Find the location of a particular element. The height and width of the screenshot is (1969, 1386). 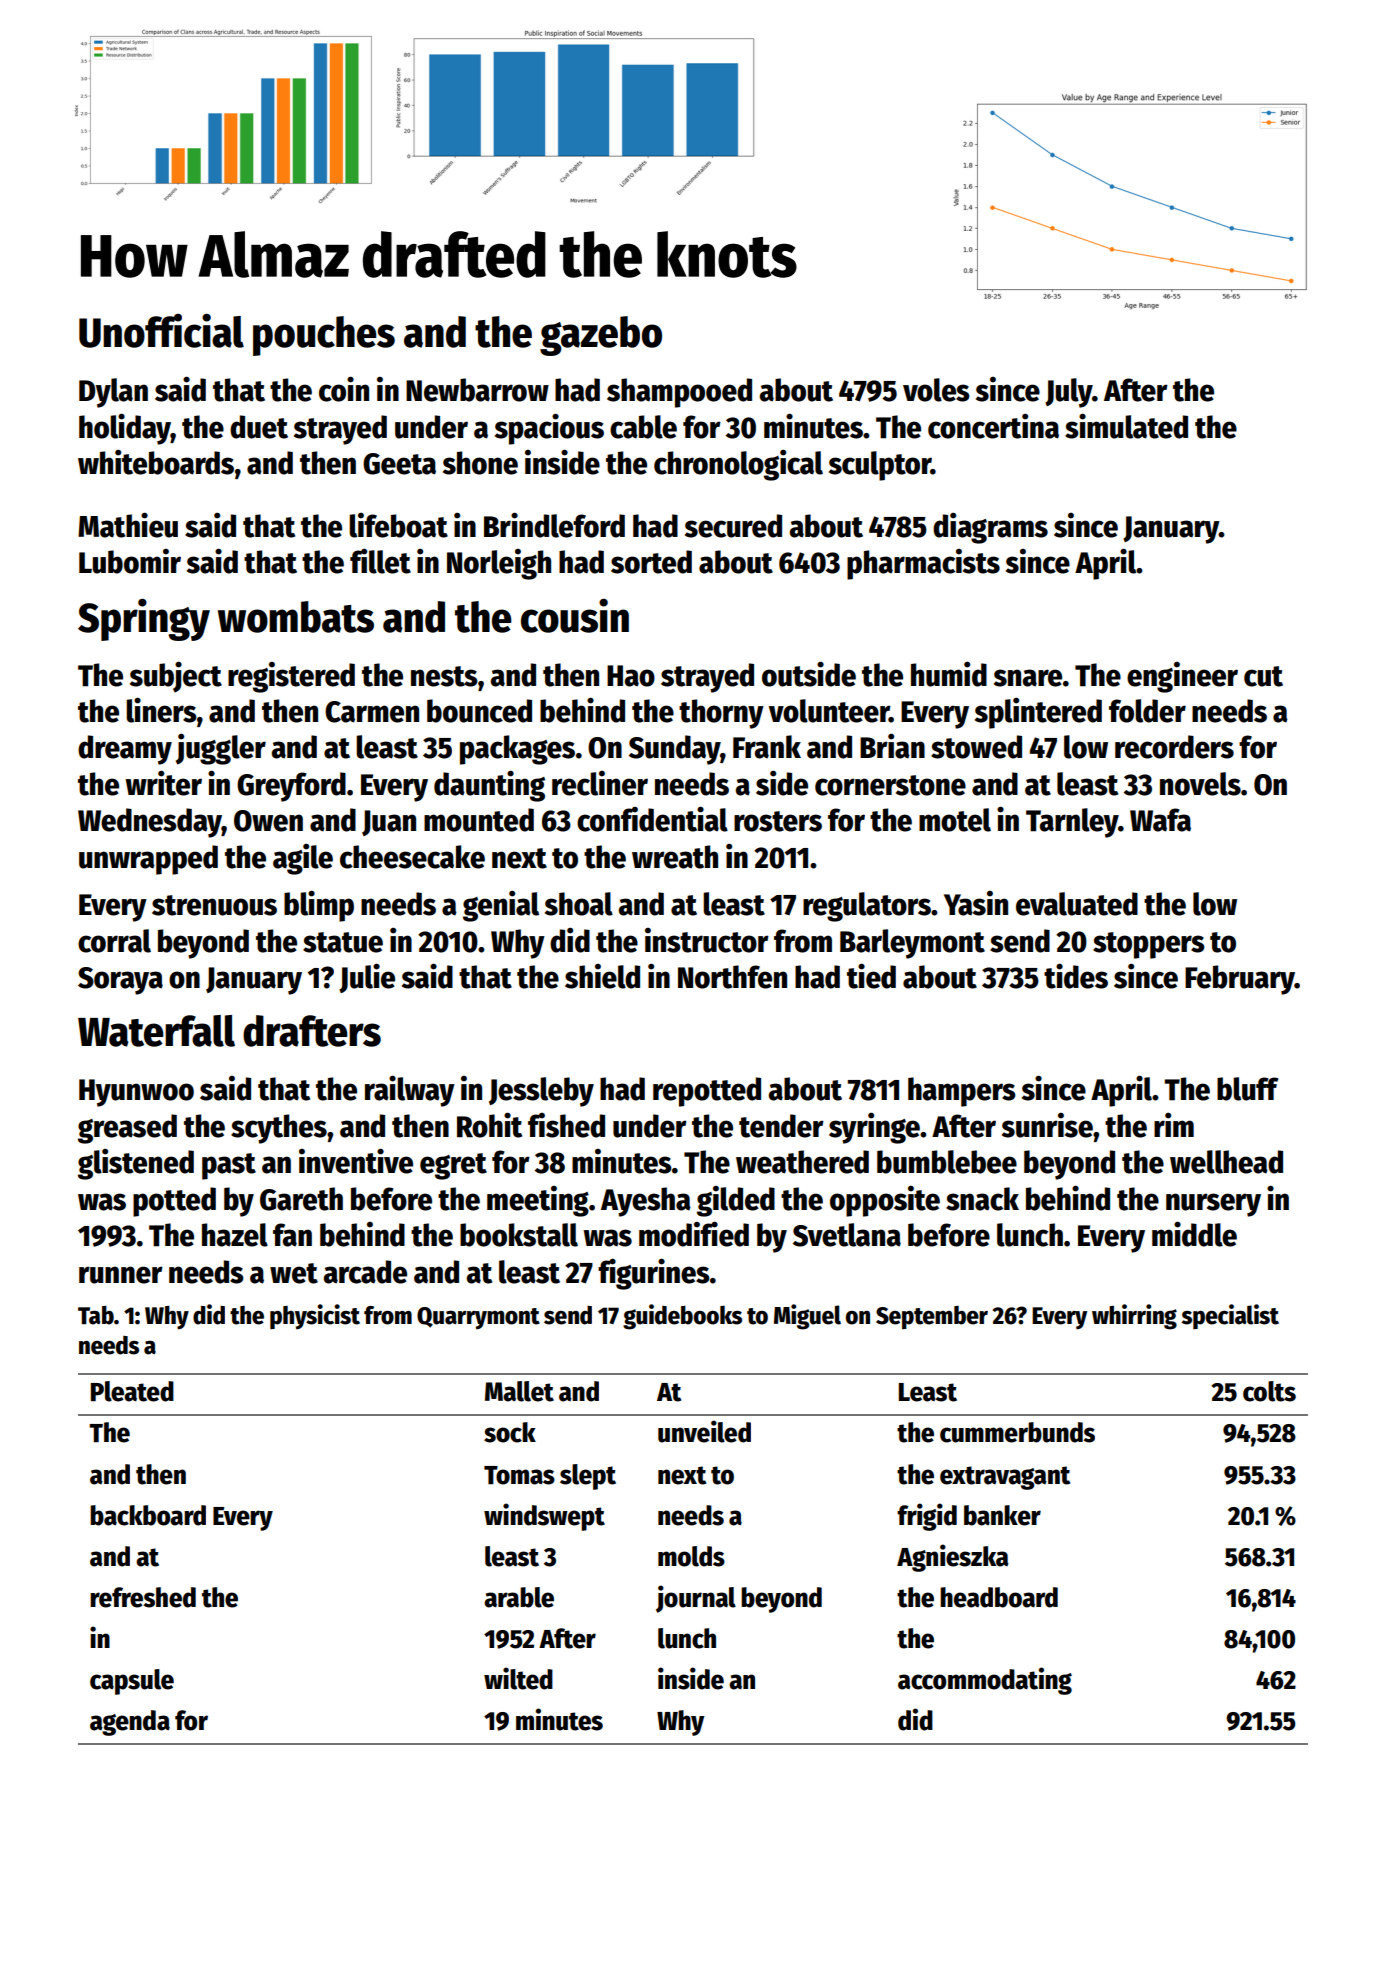

secured is located at coordinates (733, 526).
